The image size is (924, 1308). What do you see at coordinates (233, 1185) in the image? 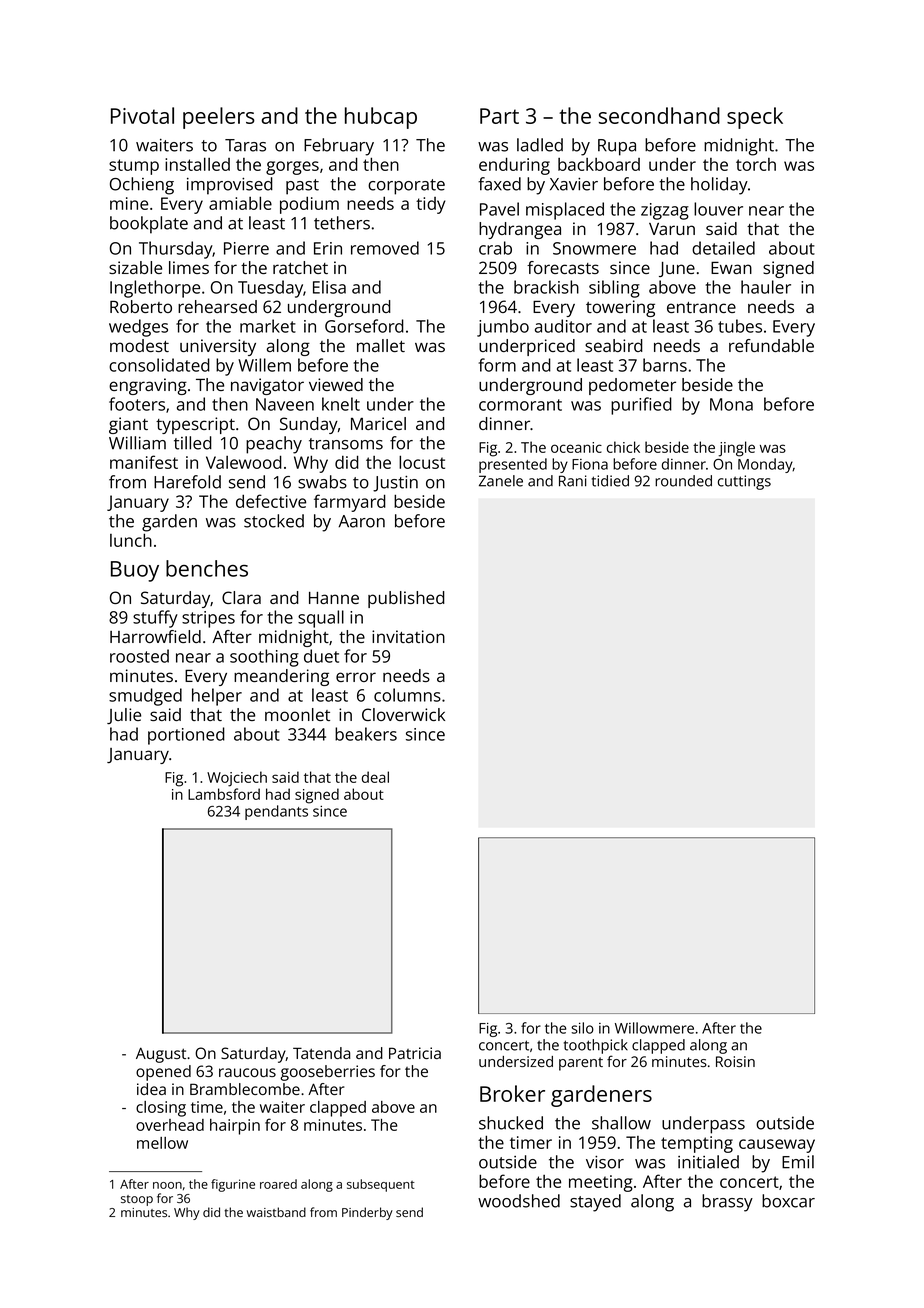
I see `figurine` at bounding box center [233, 1185].
